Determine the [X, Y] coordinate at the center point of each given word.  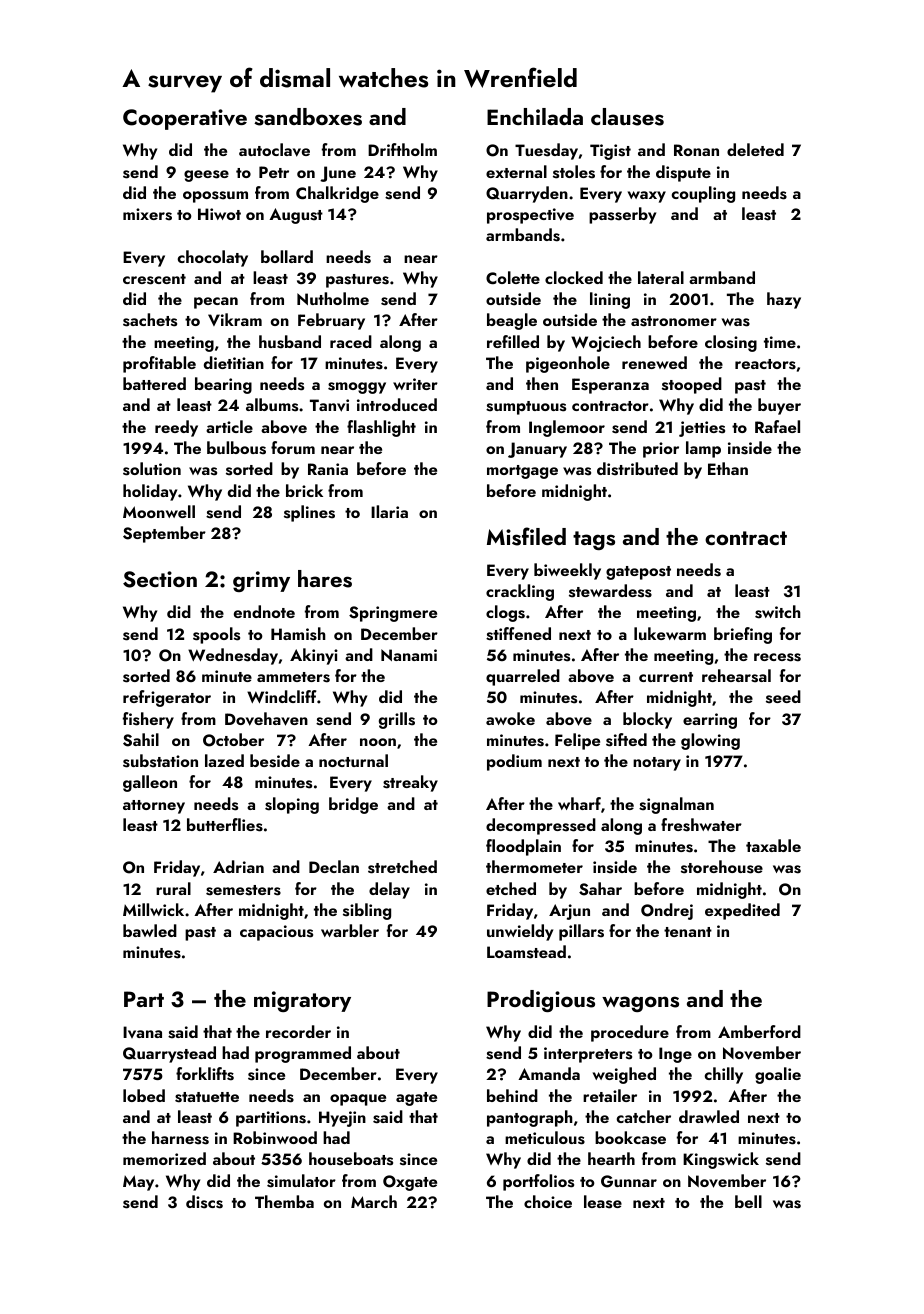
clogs [505, 613]
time [780, 342]
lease [603, 1202]
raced [351, 341]
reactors [765, 364]
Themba [284, 1201]
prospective [530, 216]
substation [160, 761]
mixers [147, 214]
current [666, 677]
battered [154, 383]
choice [548, 1201]
